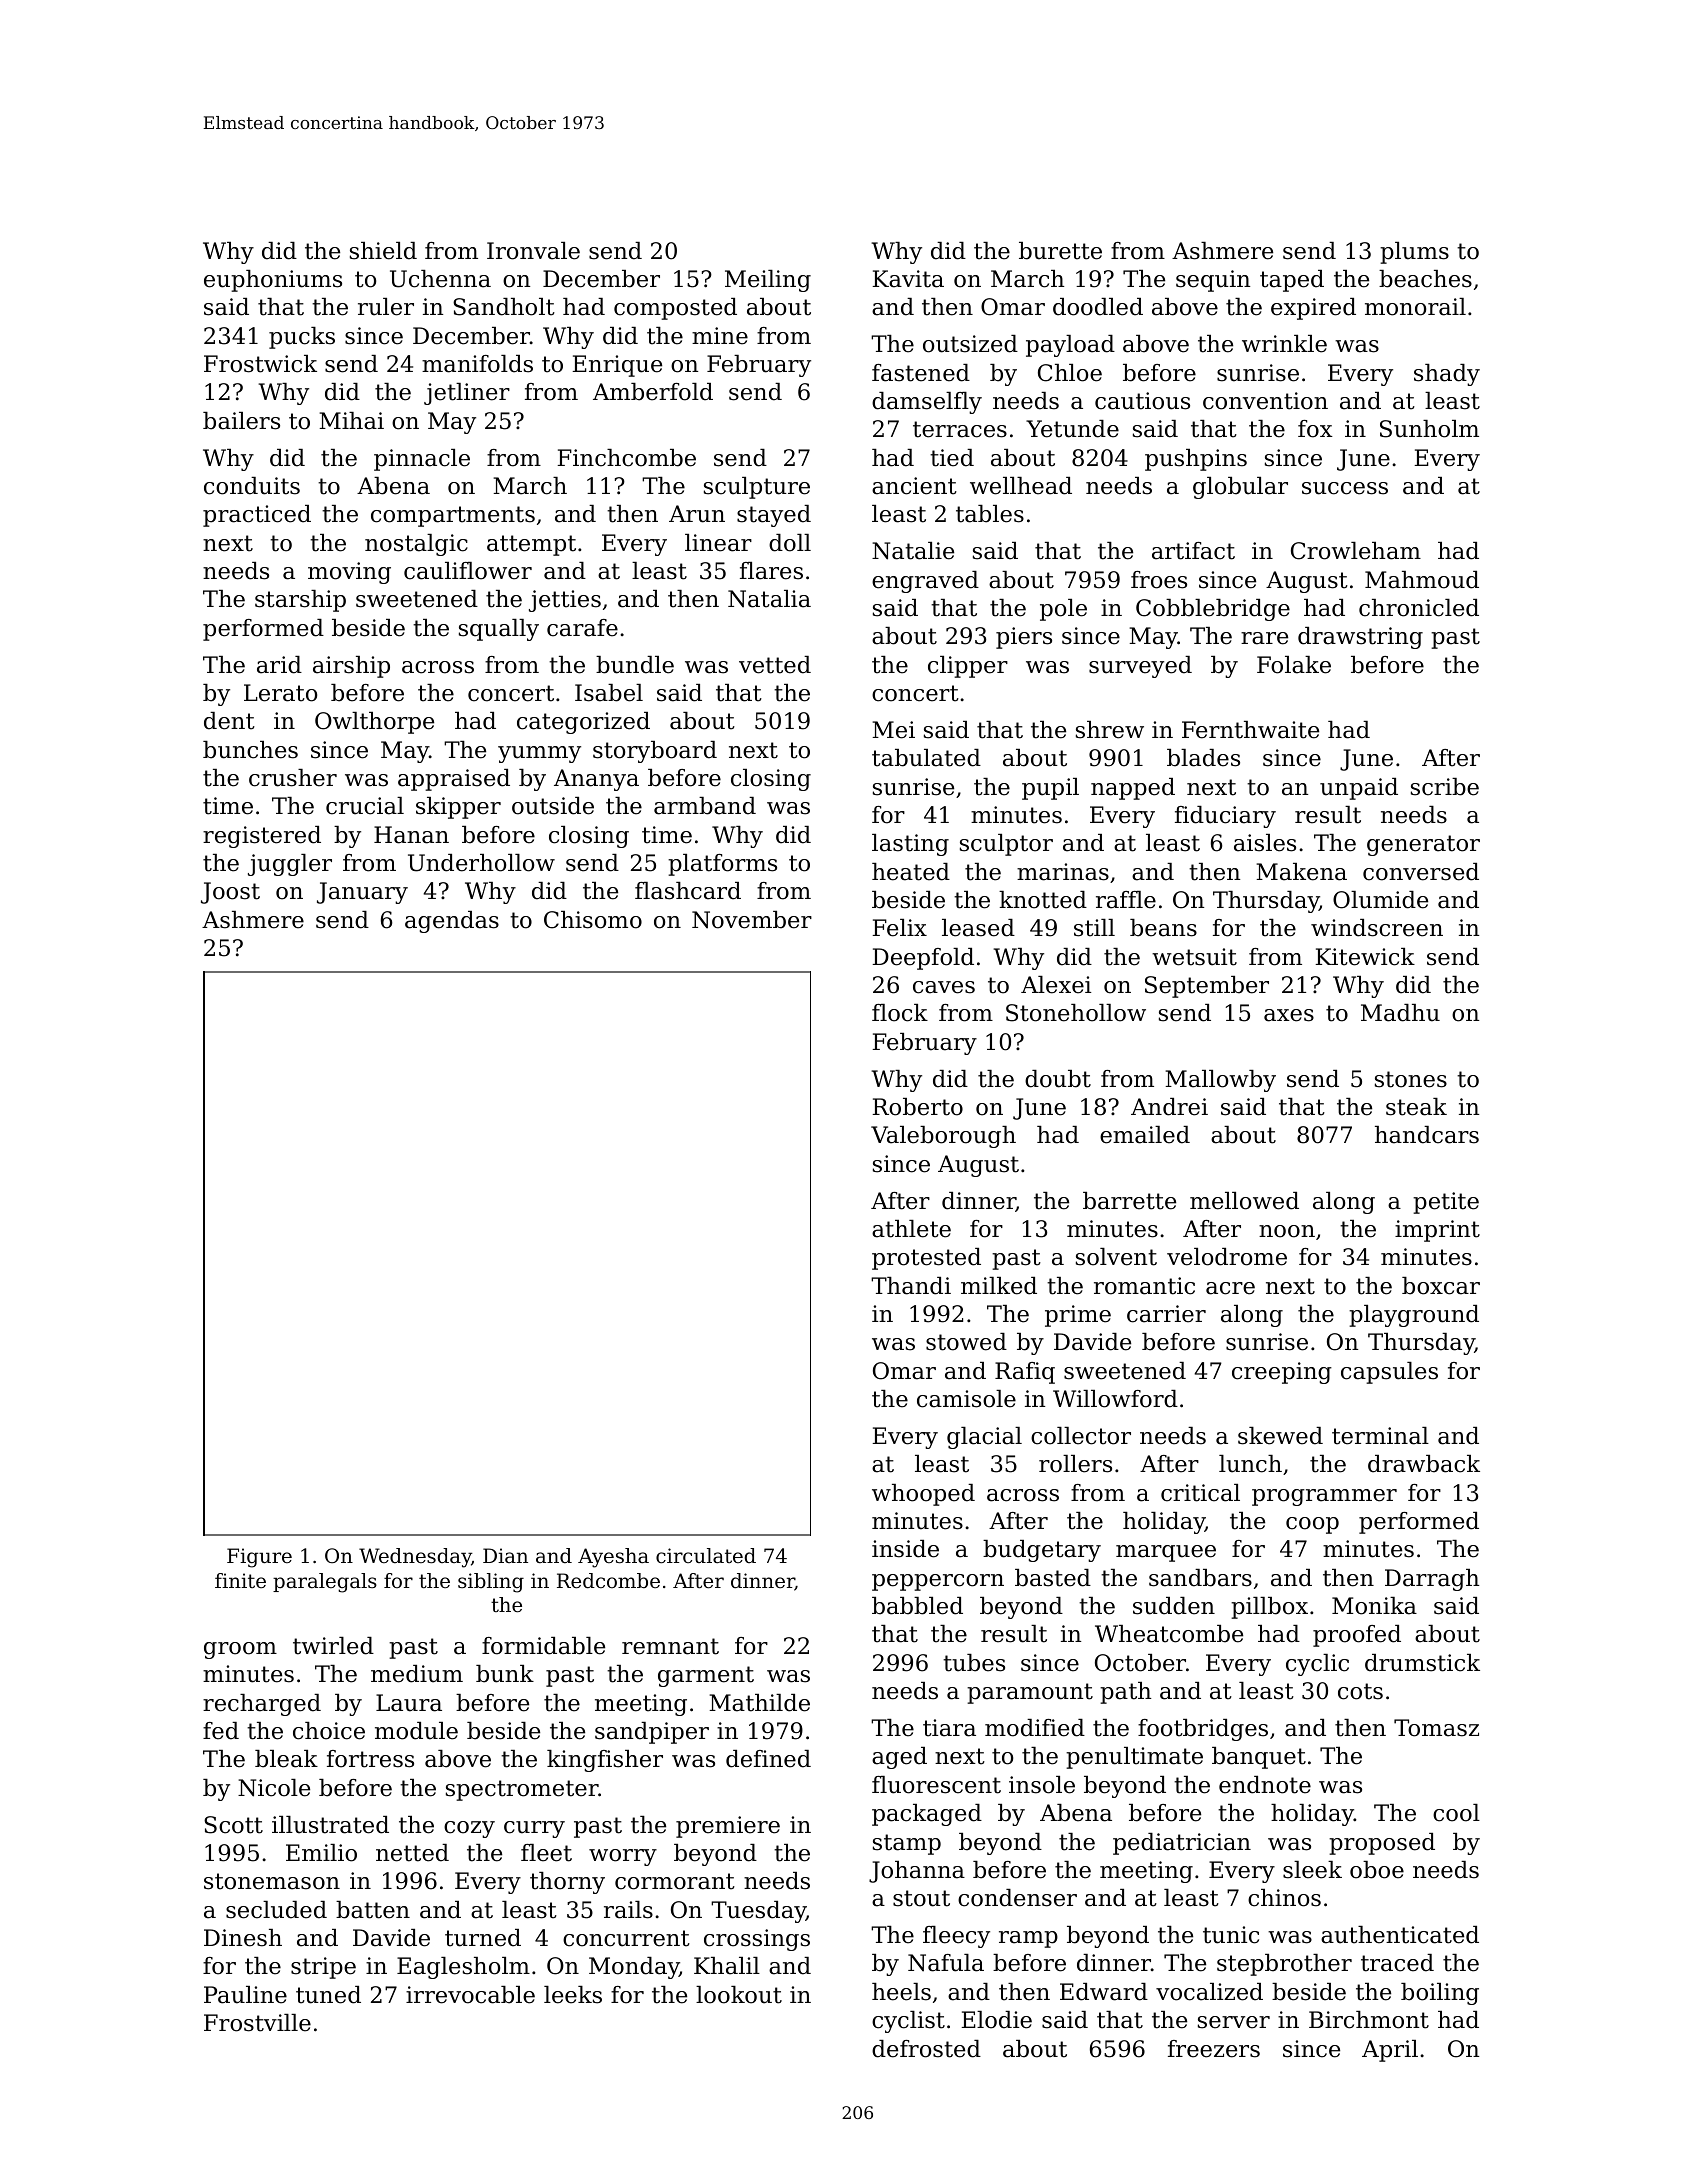  I want to click on freezers, so click(1214, 2049).
